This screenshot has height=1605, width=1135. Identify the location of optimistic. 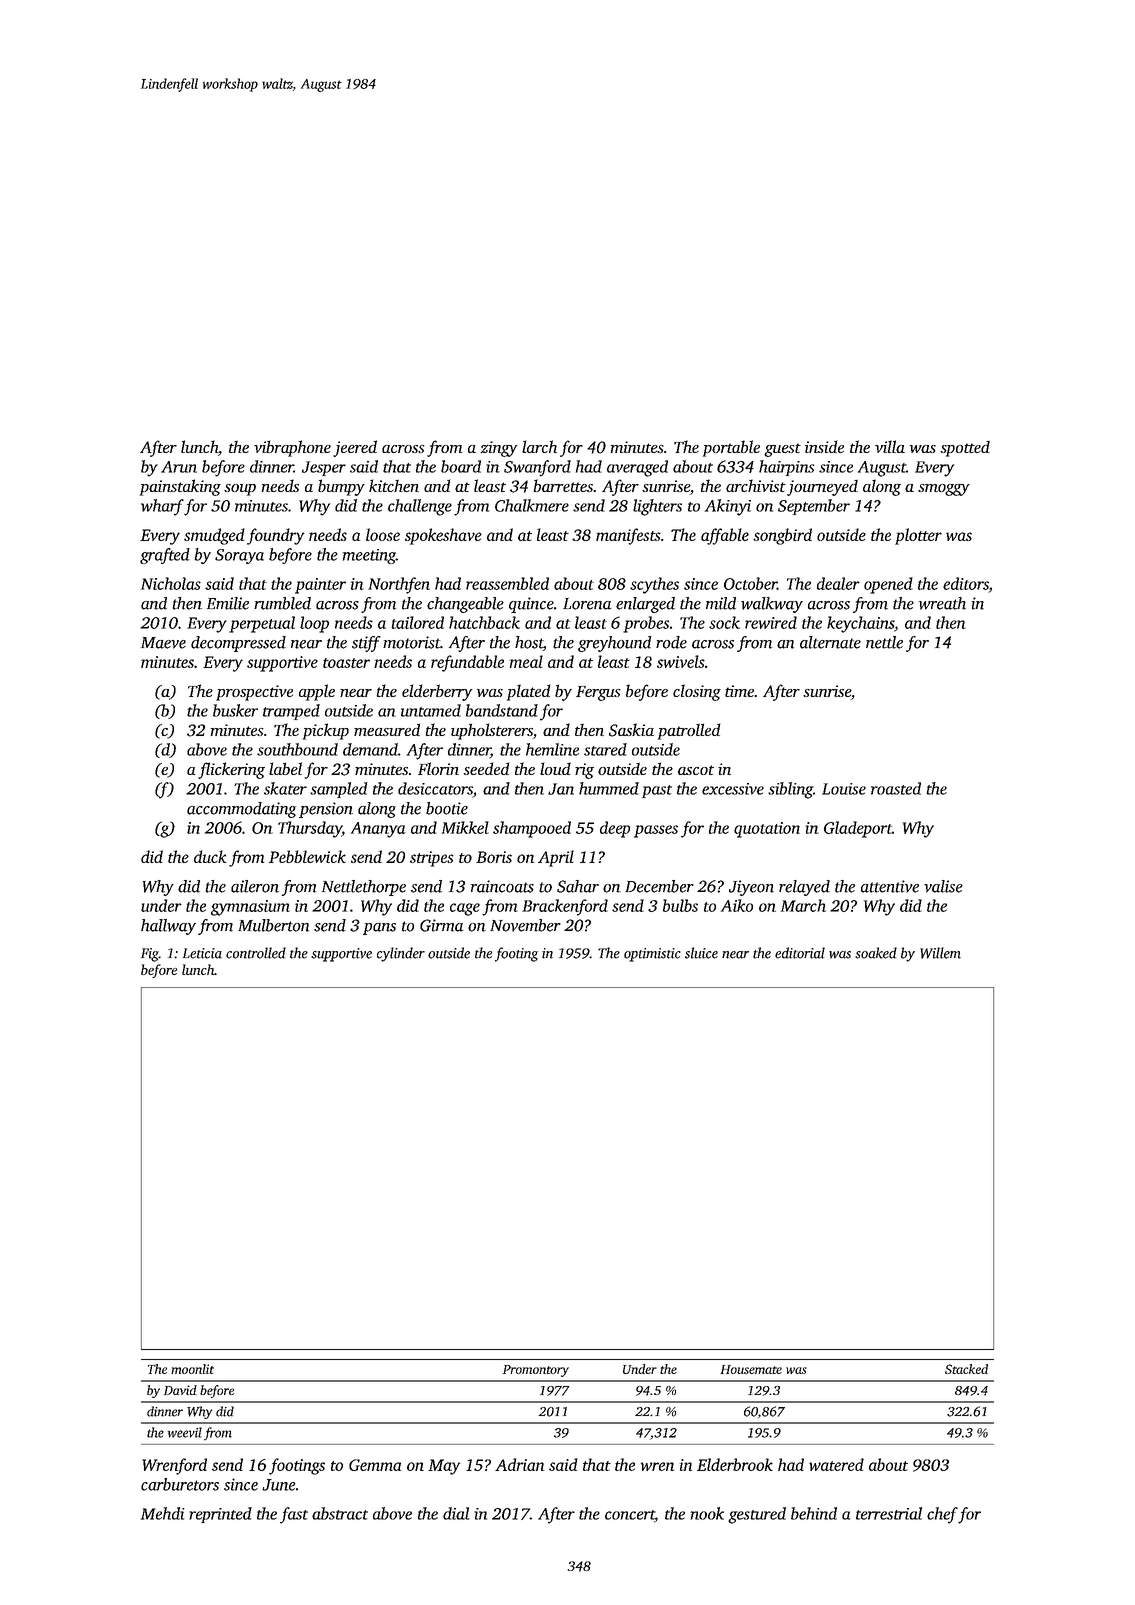
(652, 955).
